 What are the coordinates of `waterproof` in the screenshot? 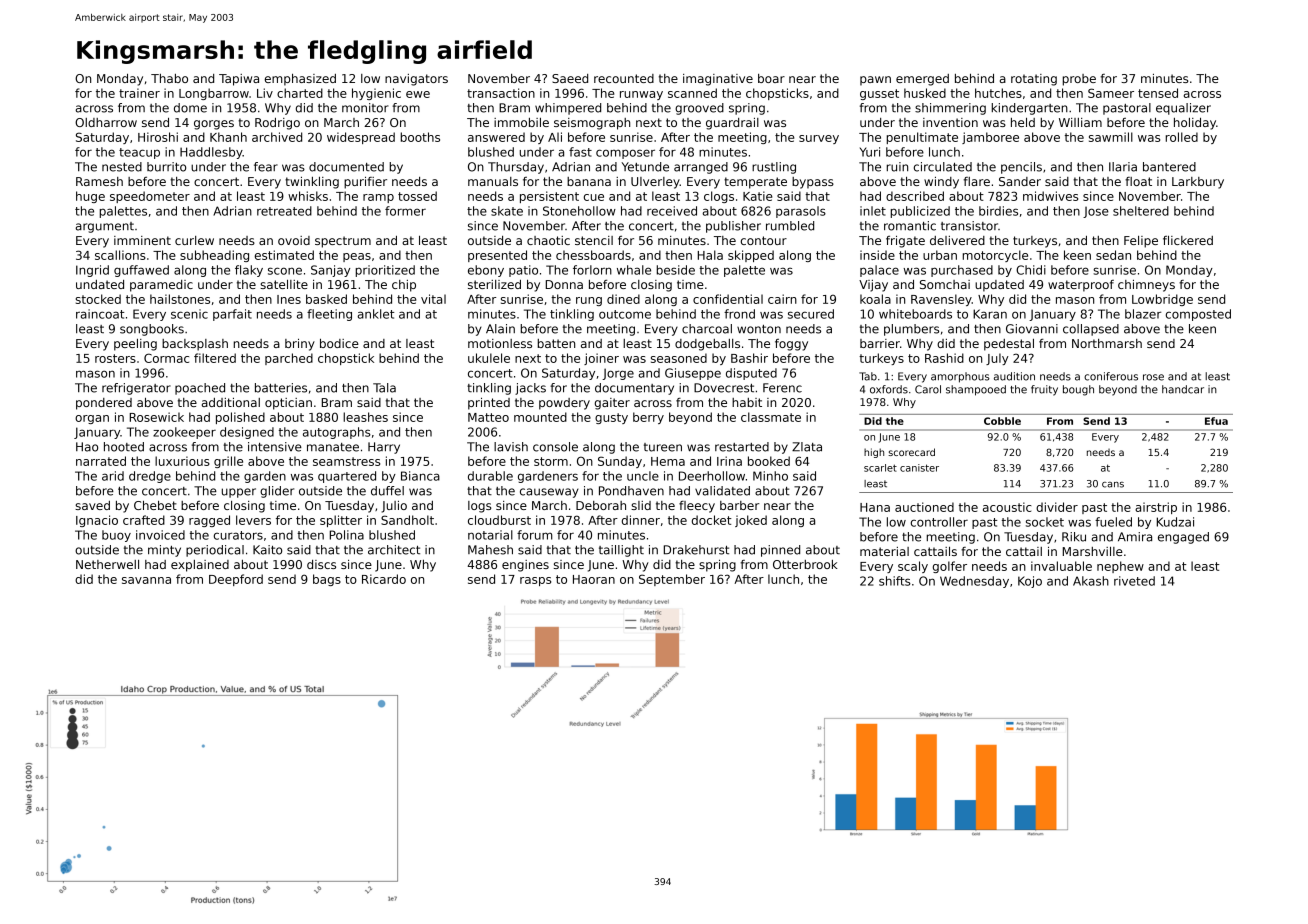 It's located at (1081, 286).
